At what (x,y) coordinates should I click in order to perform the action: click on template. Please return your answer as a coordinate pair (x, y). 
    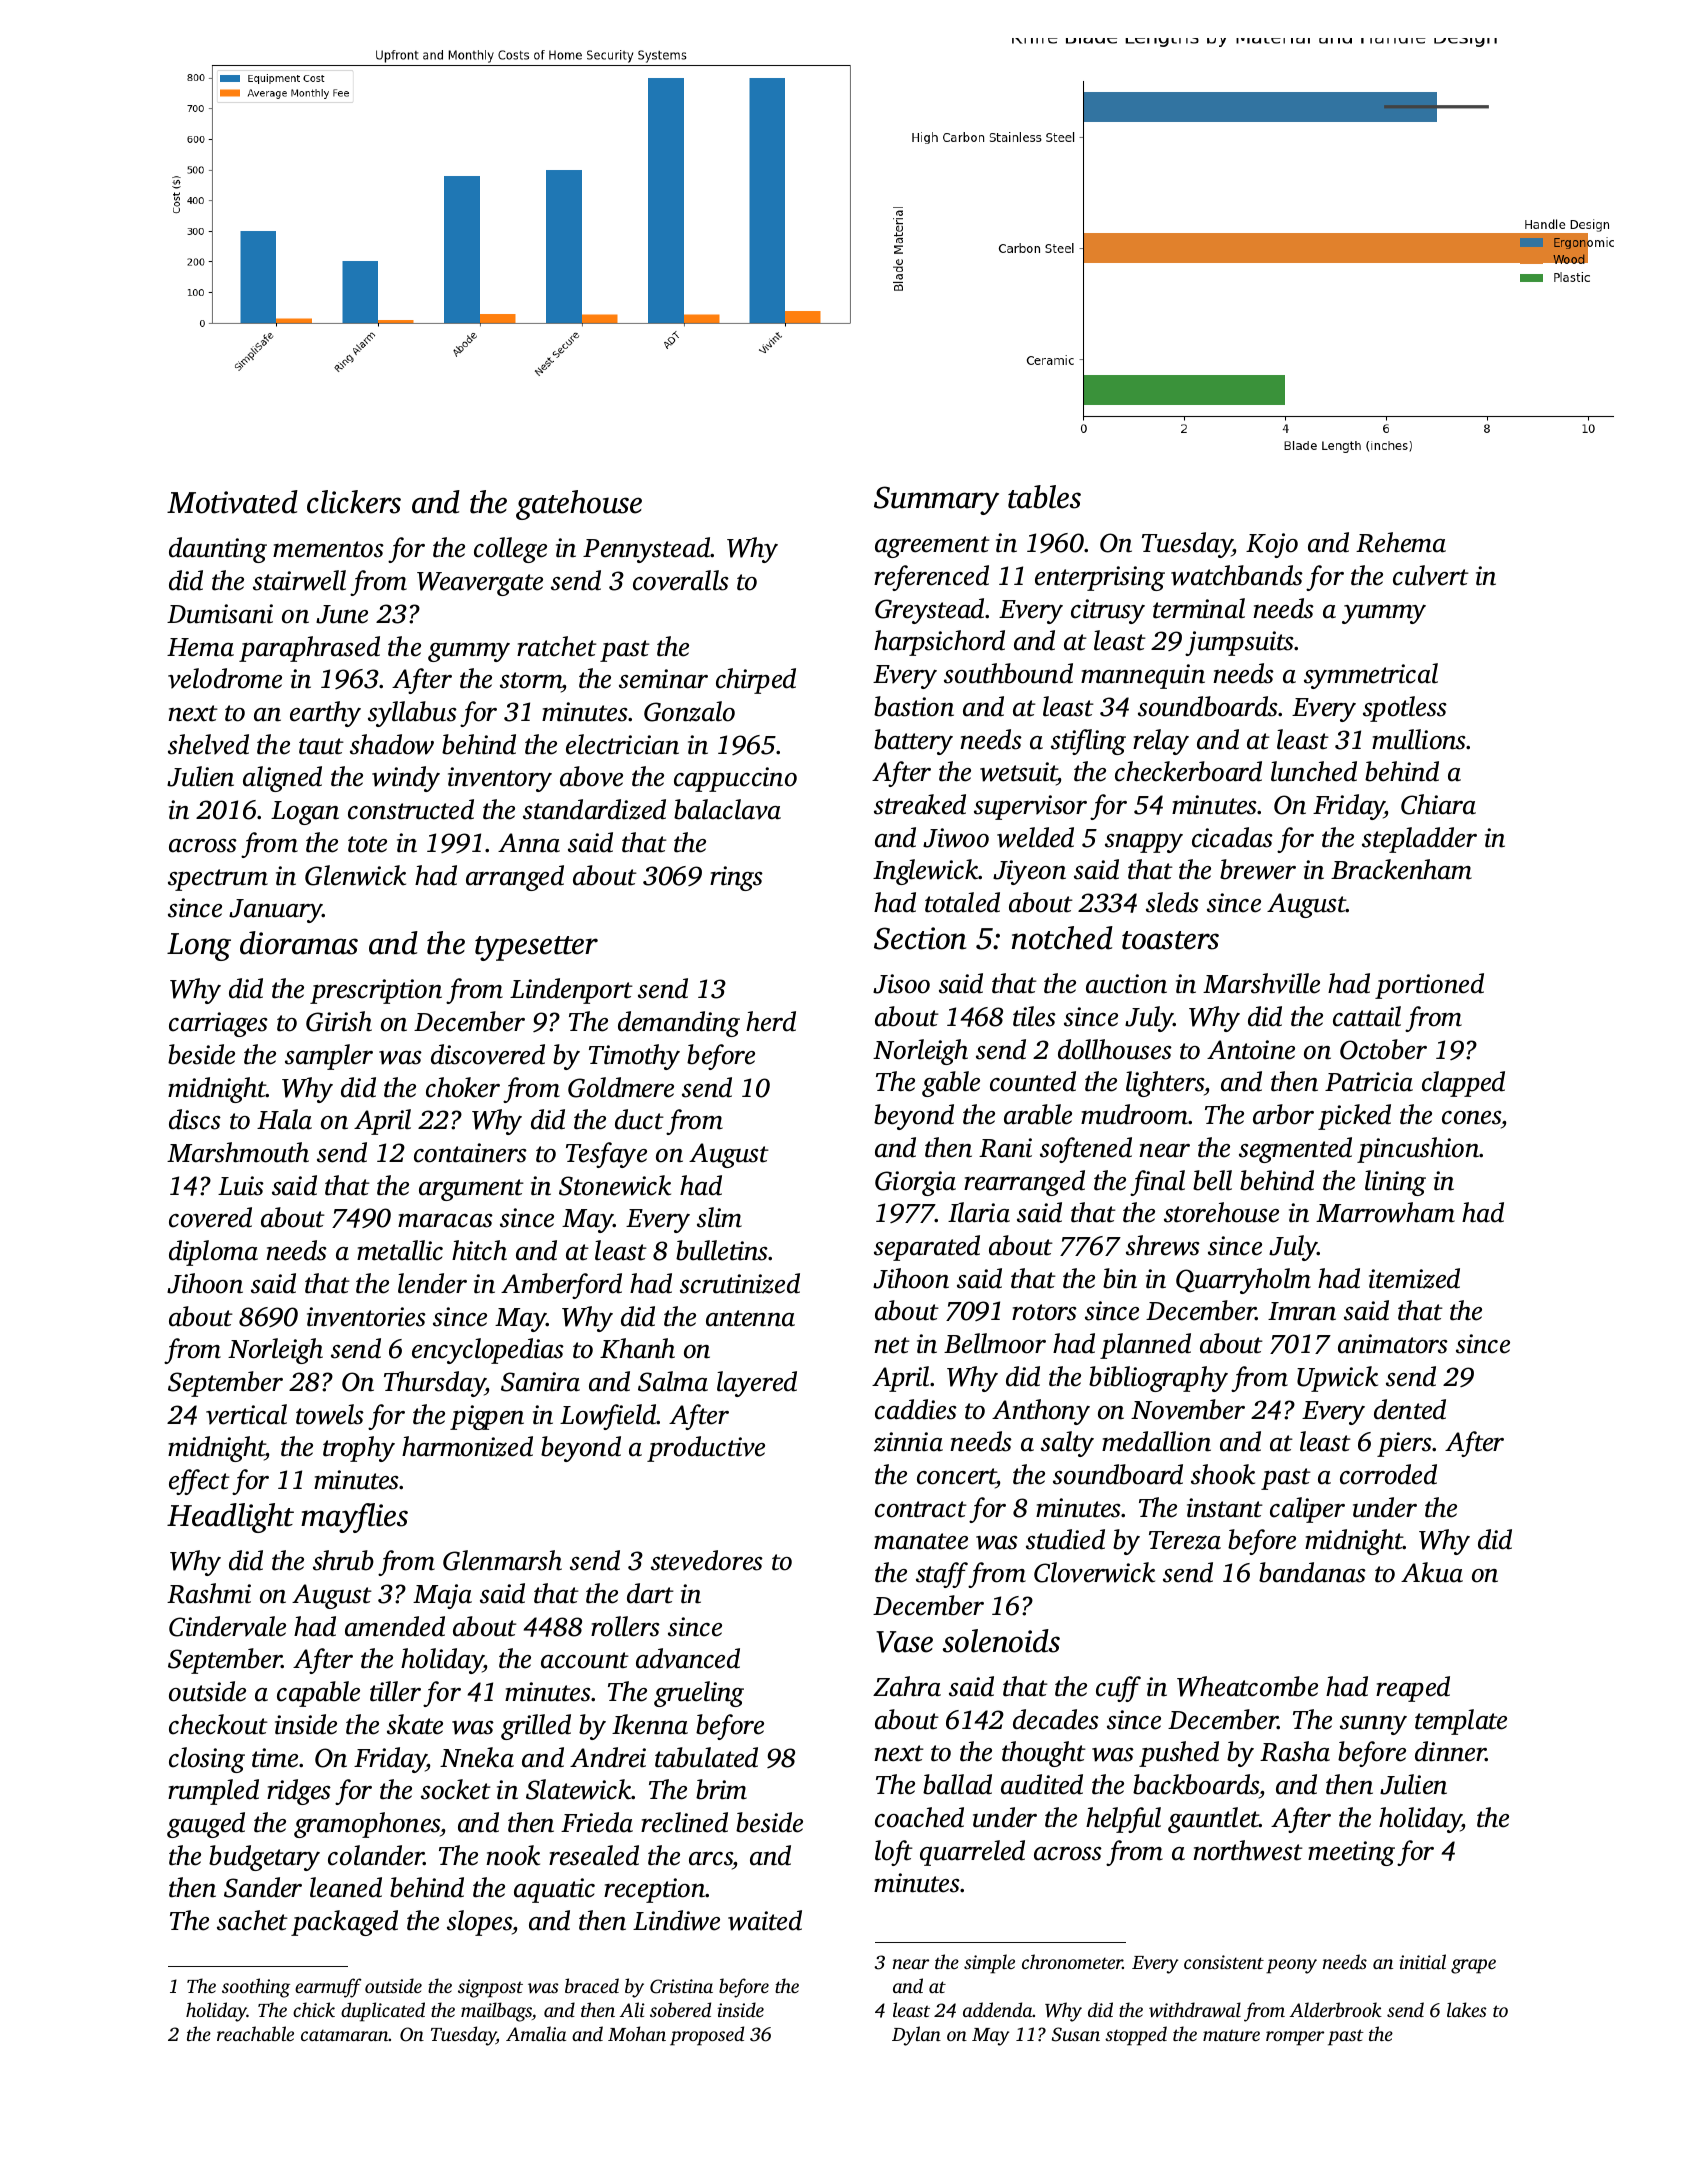
    Looking at the image, I should click on (1461, 1722).
